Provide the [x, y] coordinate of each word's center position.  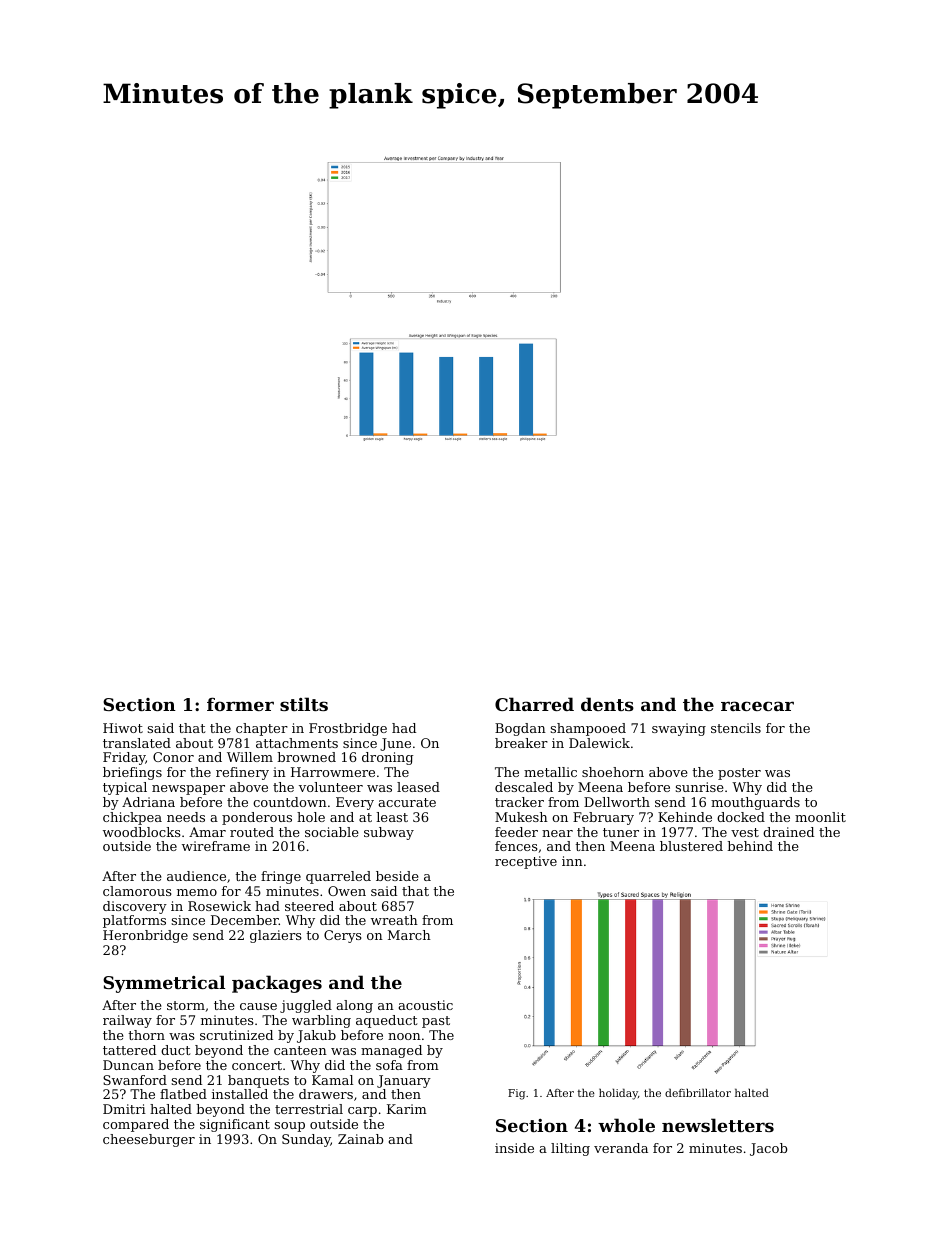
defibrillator [698, 1092]
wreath [394, 920]
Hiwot [123, 728]
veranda [621, 1148]
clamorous [137, 891]
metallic [550, 772]
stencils [736, 728]
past [436, 1022]
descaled [524, 787]
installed [240, 1094]
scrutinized [236, 1035]
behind [750, 846]
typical [125, 788]
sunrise [700, 787]
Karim [407, 1109]
